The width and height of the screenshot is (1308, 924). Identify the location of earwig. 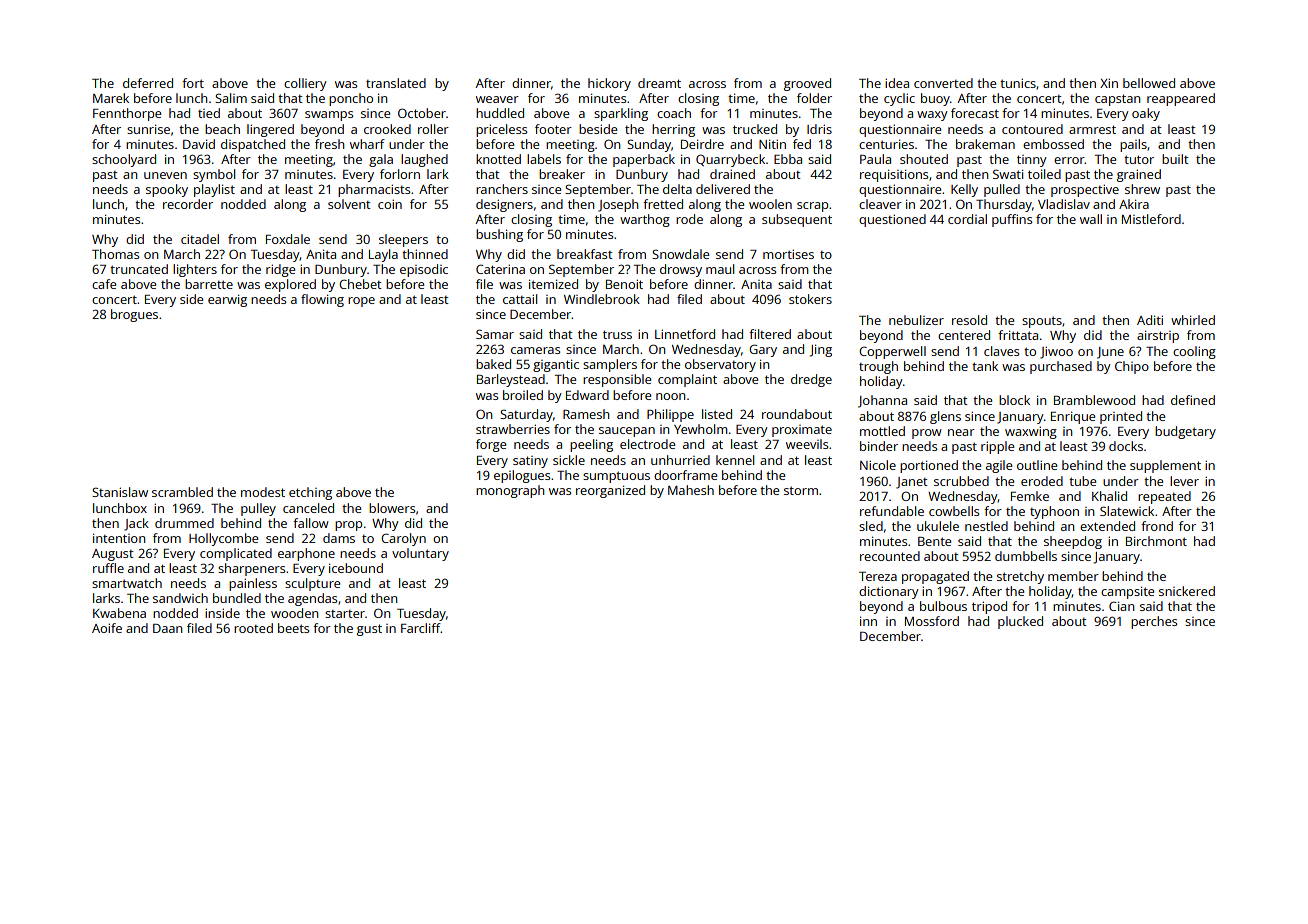
(227, 300).
